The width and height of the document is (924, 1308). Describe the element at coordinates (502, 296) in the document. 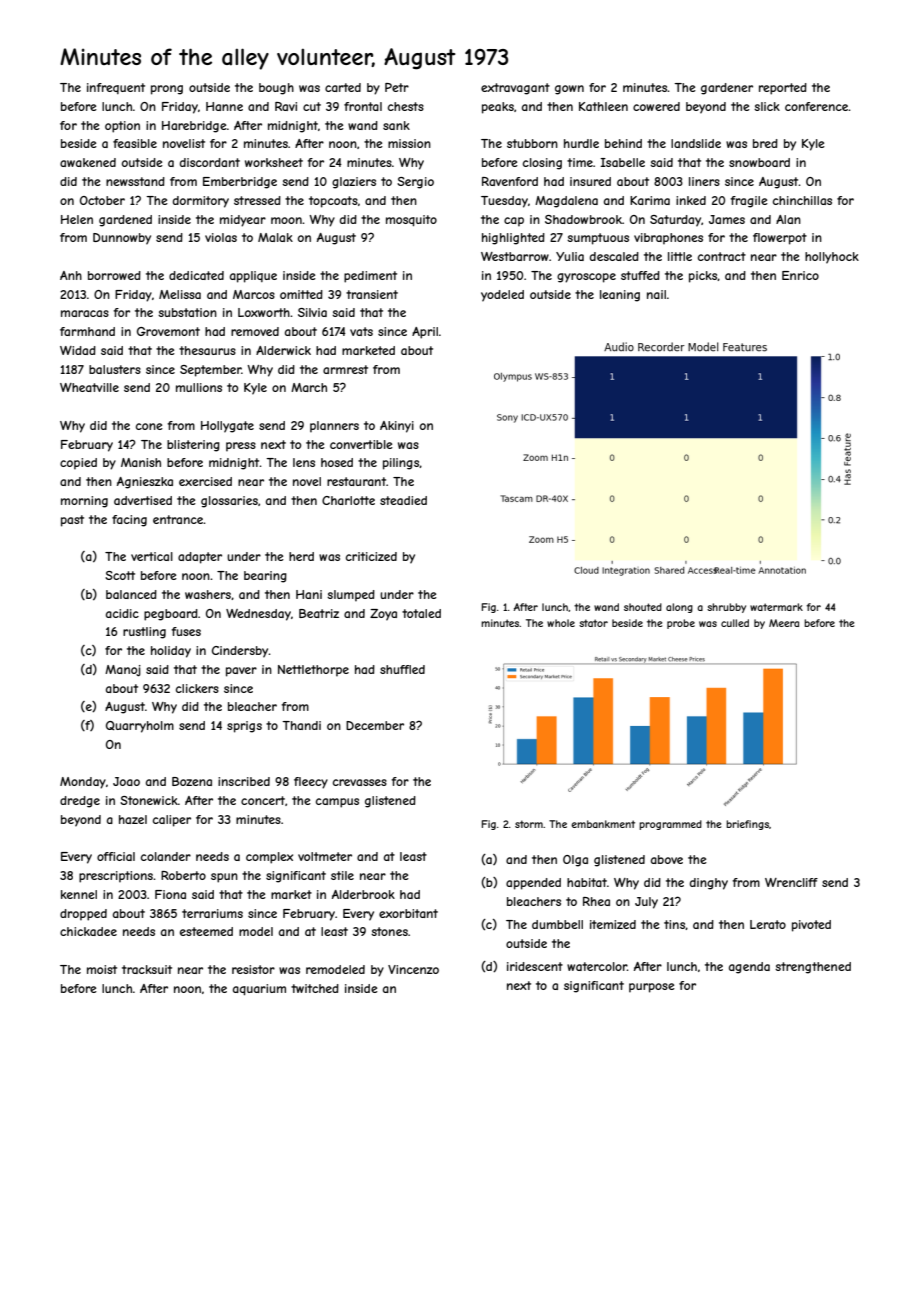

I see `yodeled` at that location.
